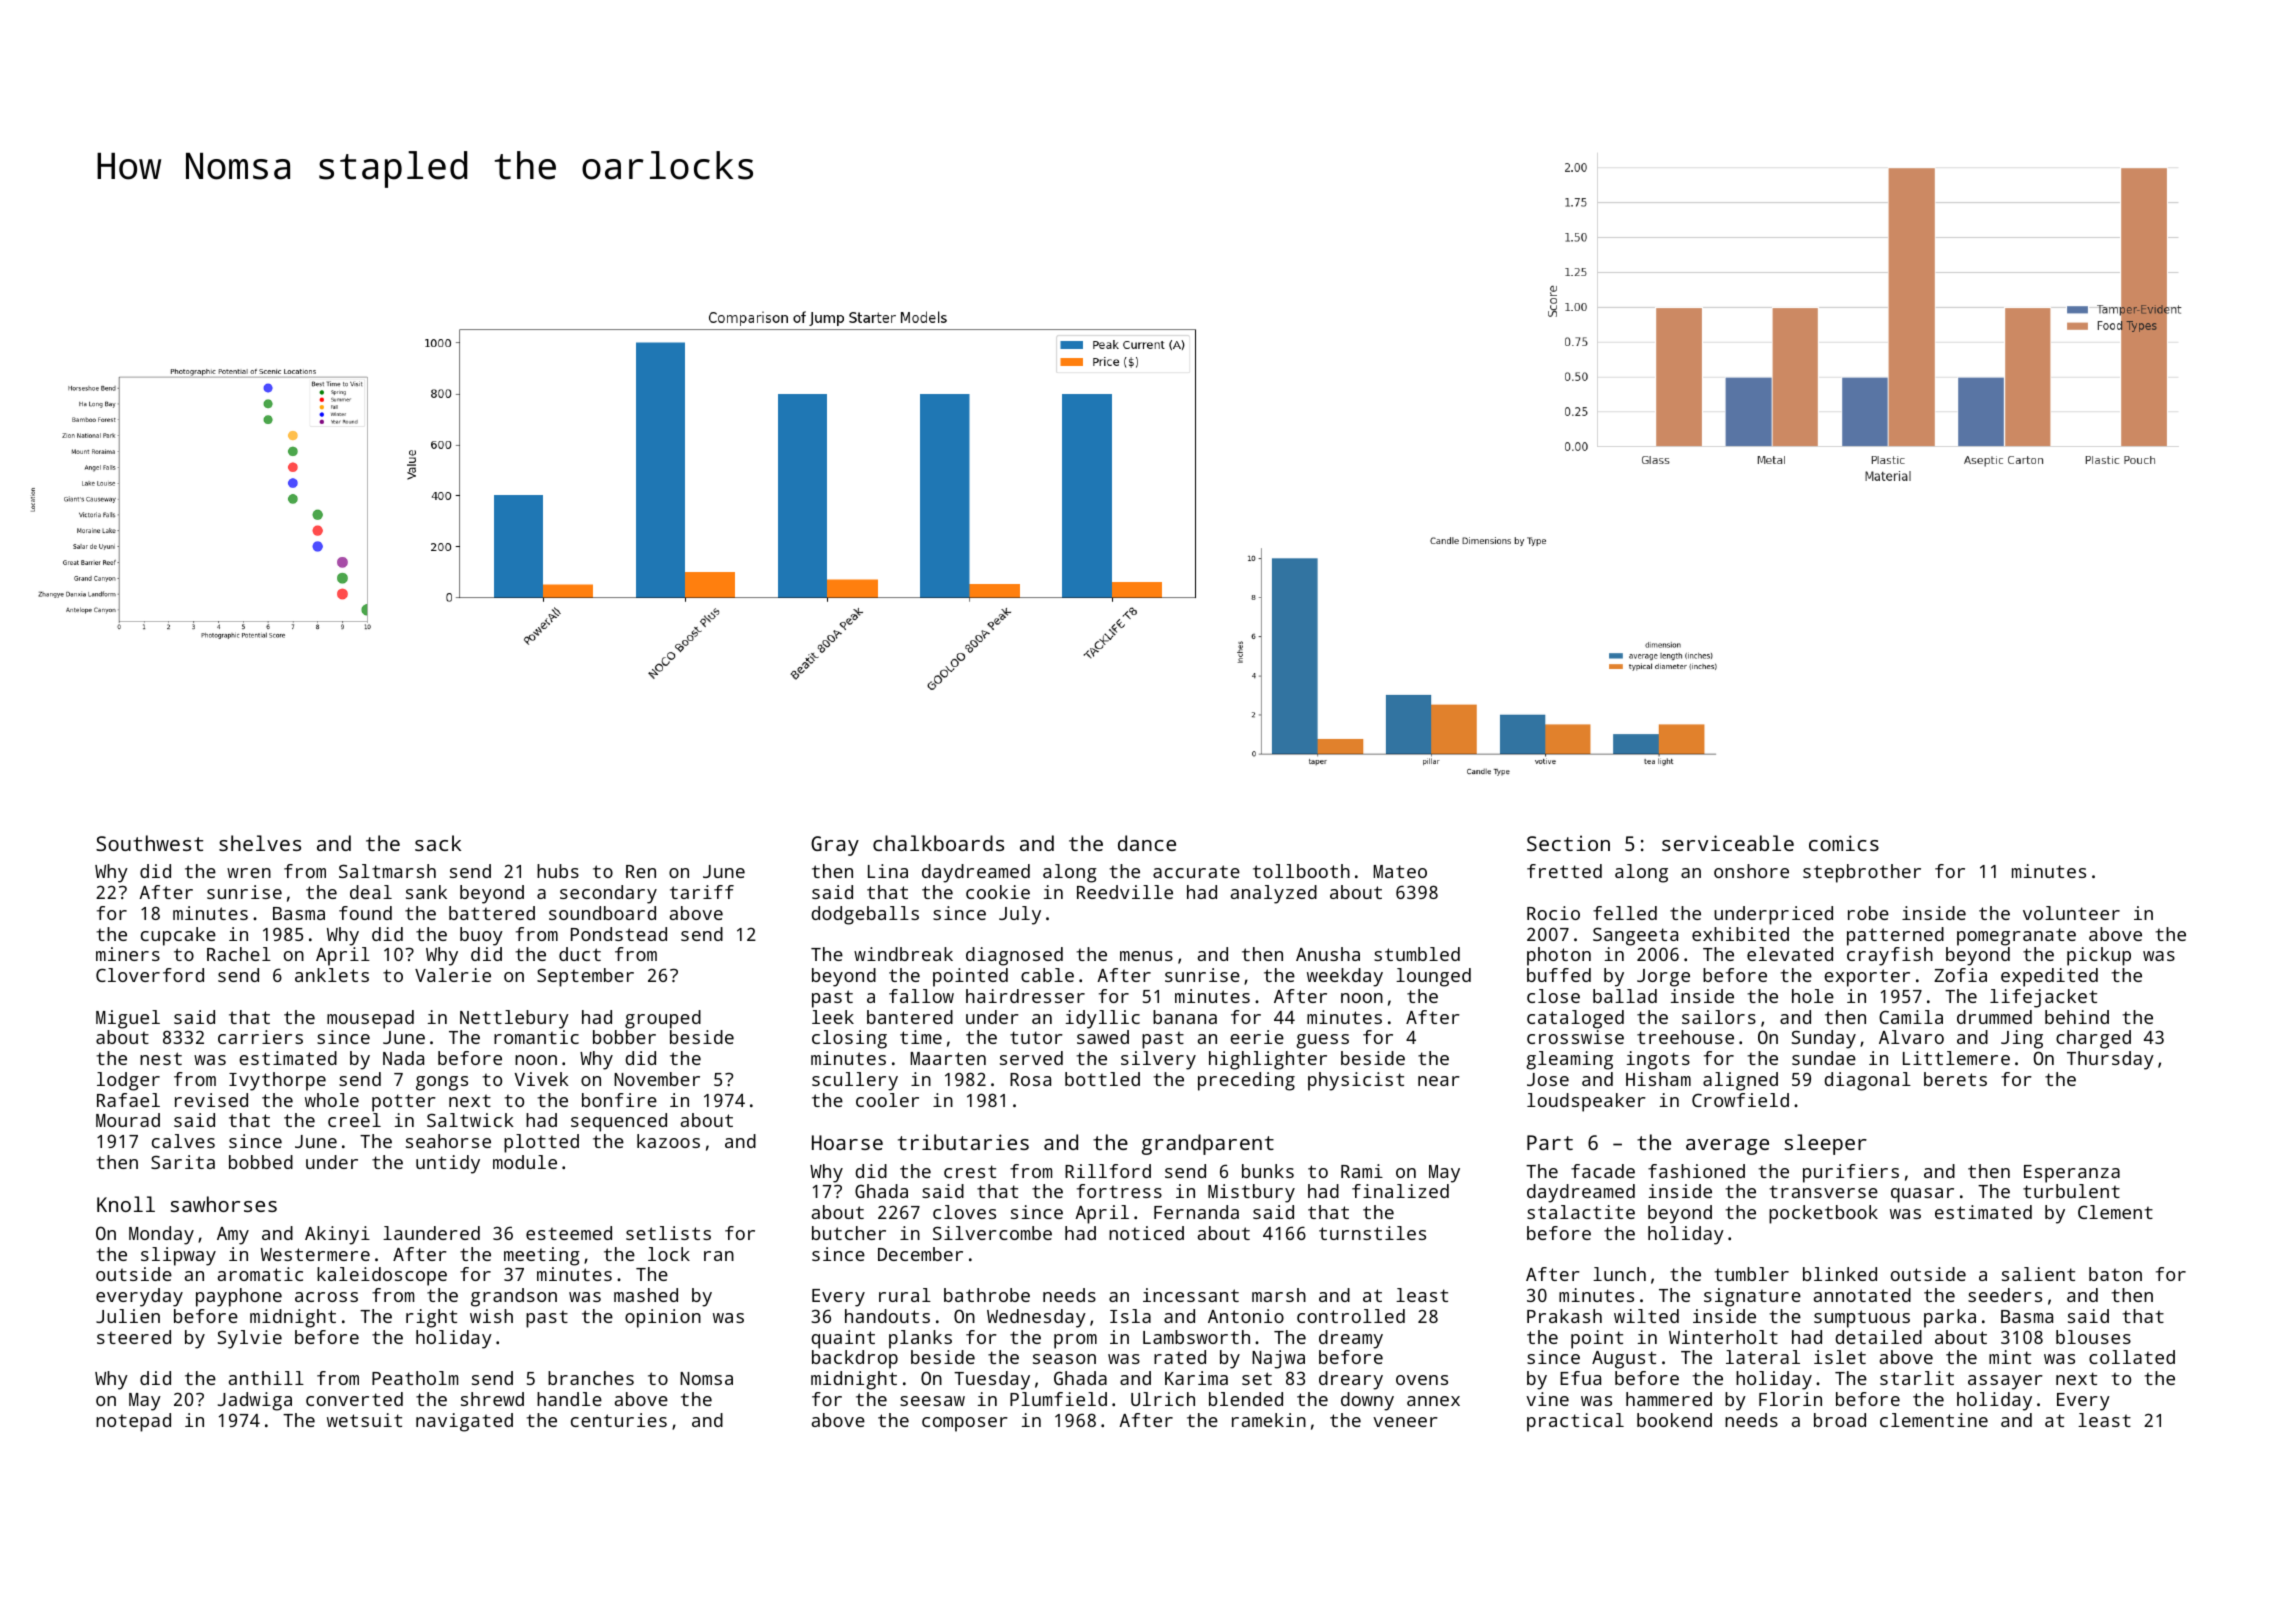 This screenshot has width=2292, height=1620. What do you see at coordinates (1568, 843) in the screenshot?
I see `Section` at bounding box center [1568, 843].
